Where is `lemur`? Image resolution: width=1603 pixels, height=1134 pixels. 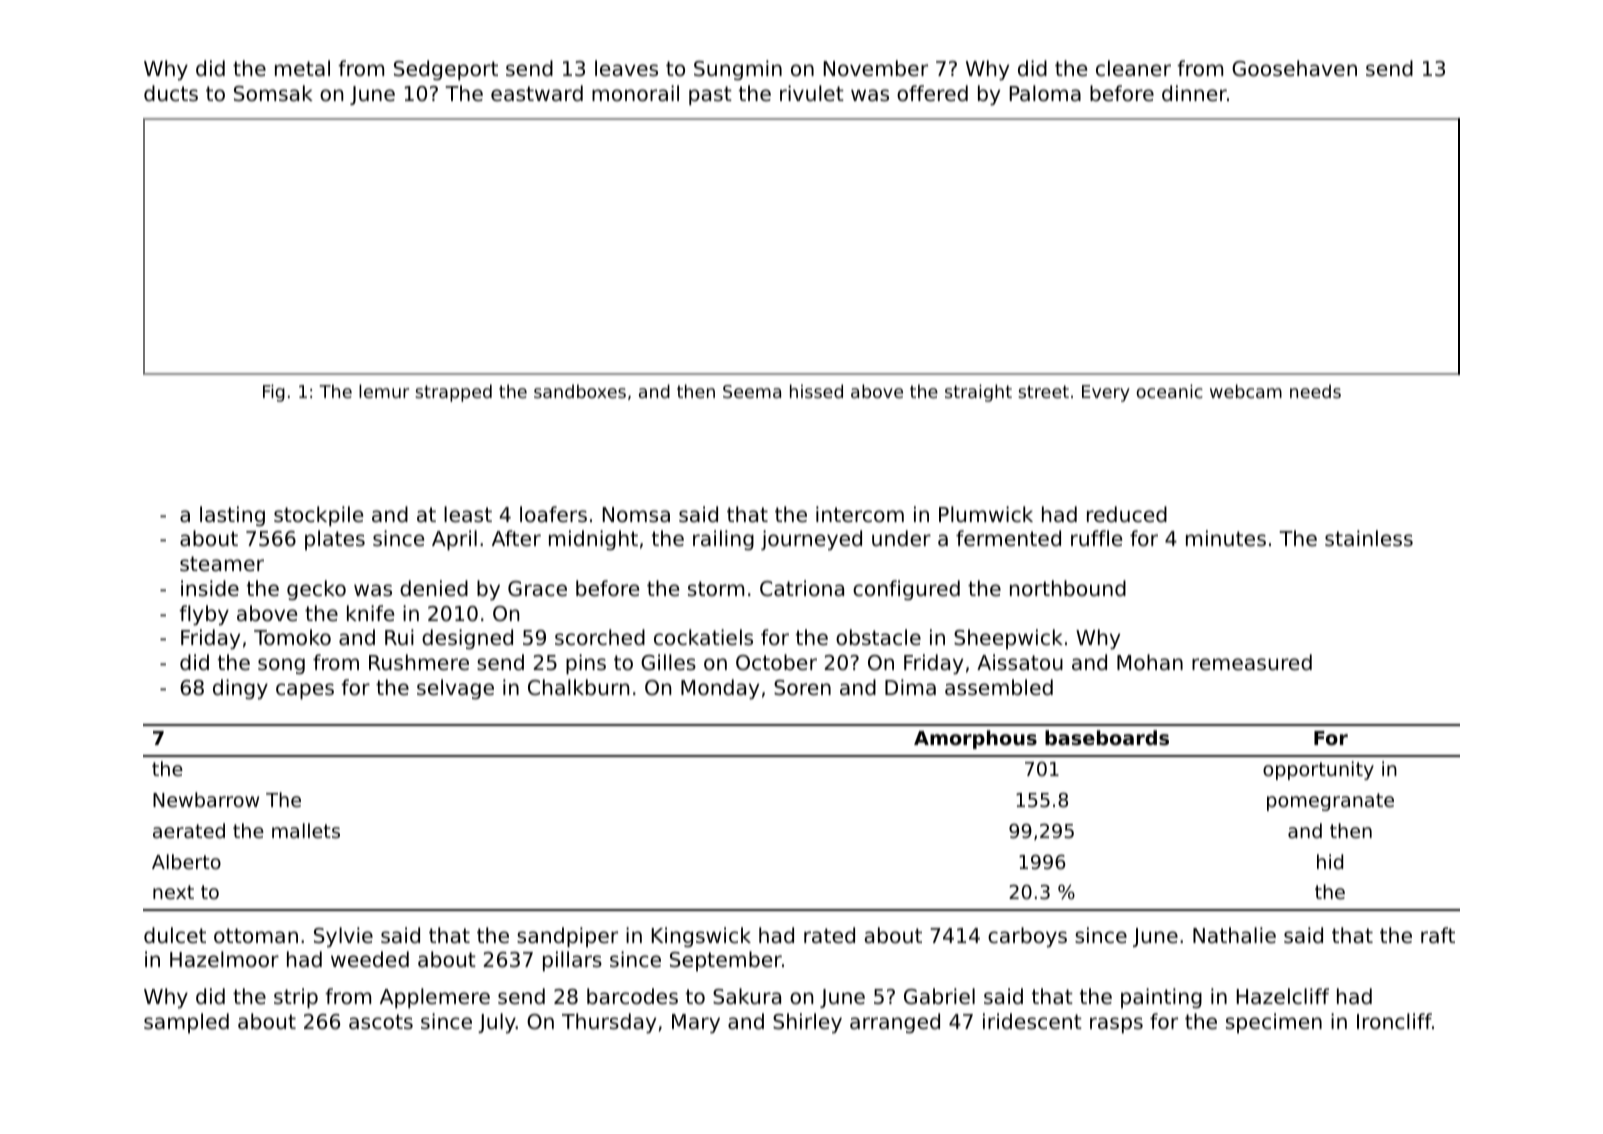
lemur is located at coordinates (384, 391).
